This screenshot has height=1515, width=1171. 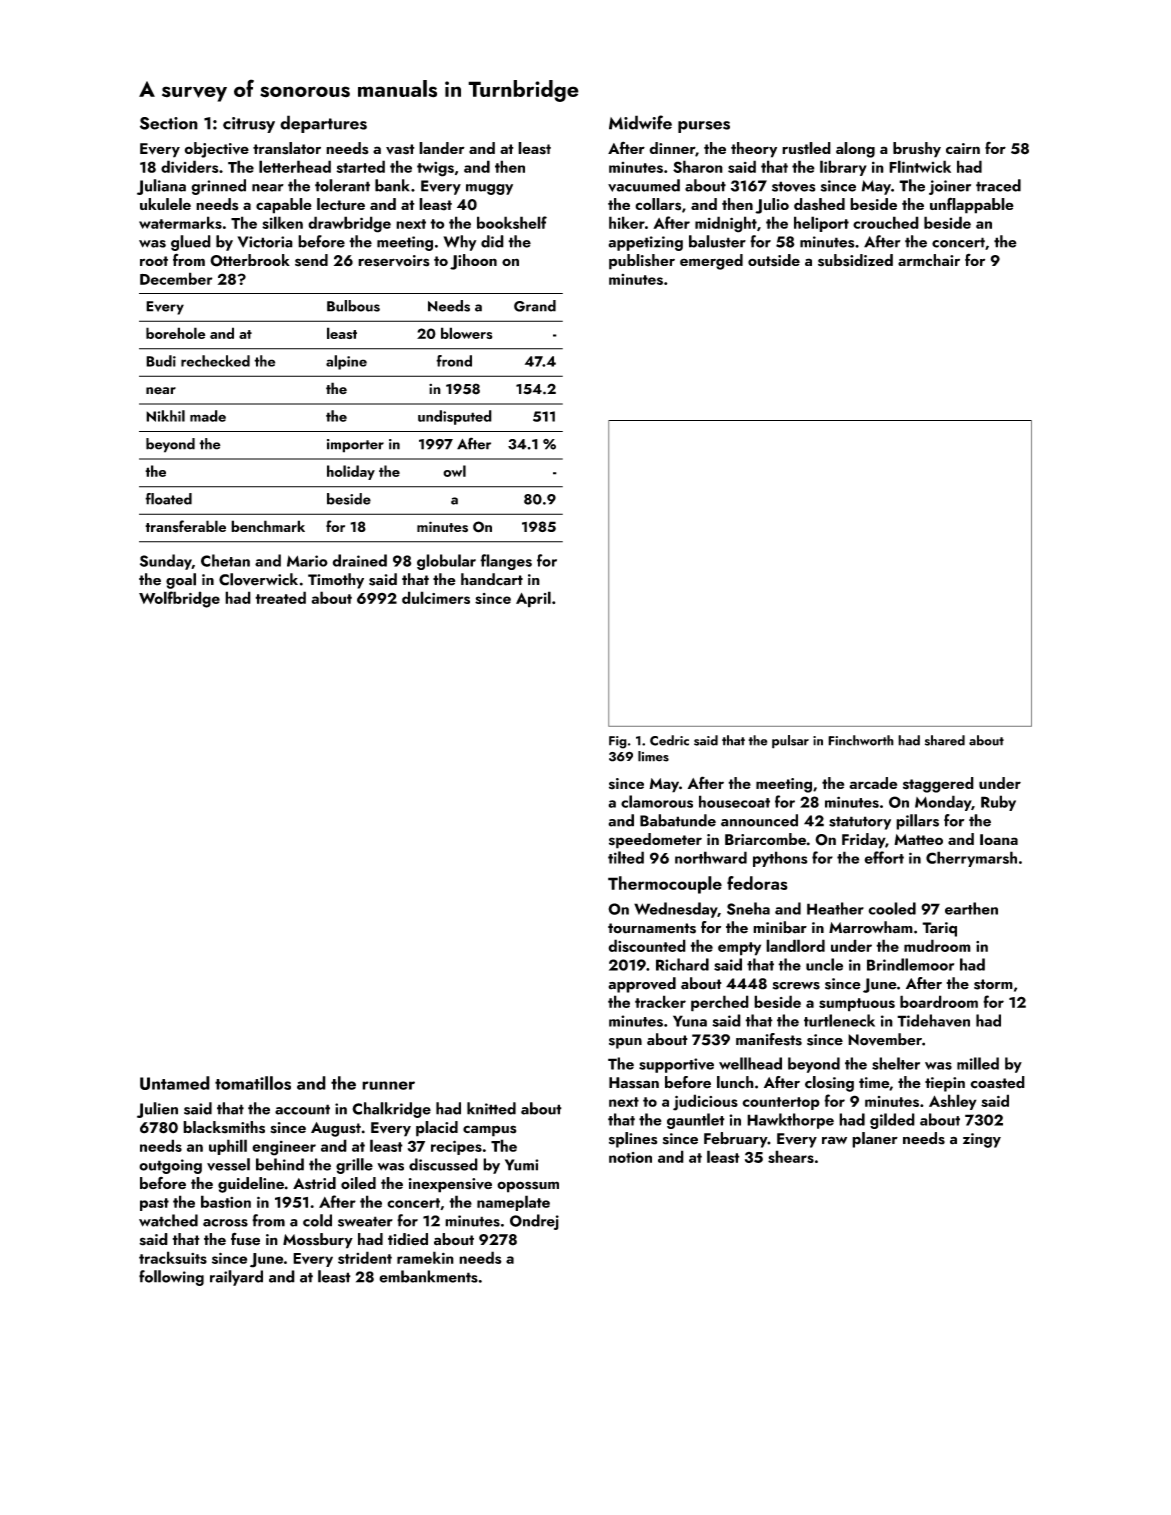 What do you see at coordinates (284, 1148) in the screenshot?
I see `engineer` at bounding box center [284, 1148].
